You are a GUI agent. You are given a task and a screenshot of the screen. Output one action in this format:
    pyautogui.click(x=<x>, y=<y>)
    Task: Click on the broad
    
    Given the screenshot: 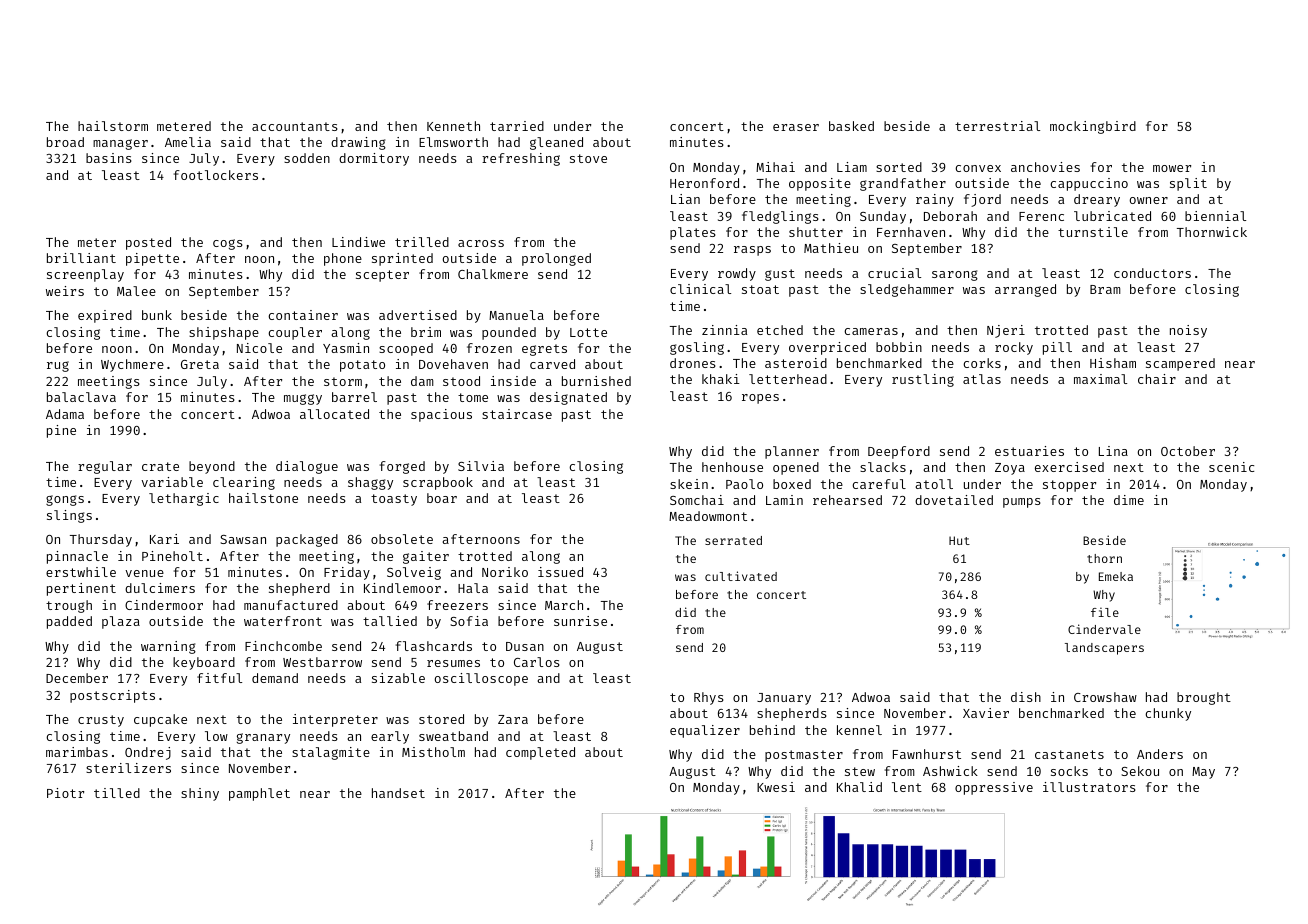 What is the action you would take?
    pyautogui.click(x=65, y=142)
